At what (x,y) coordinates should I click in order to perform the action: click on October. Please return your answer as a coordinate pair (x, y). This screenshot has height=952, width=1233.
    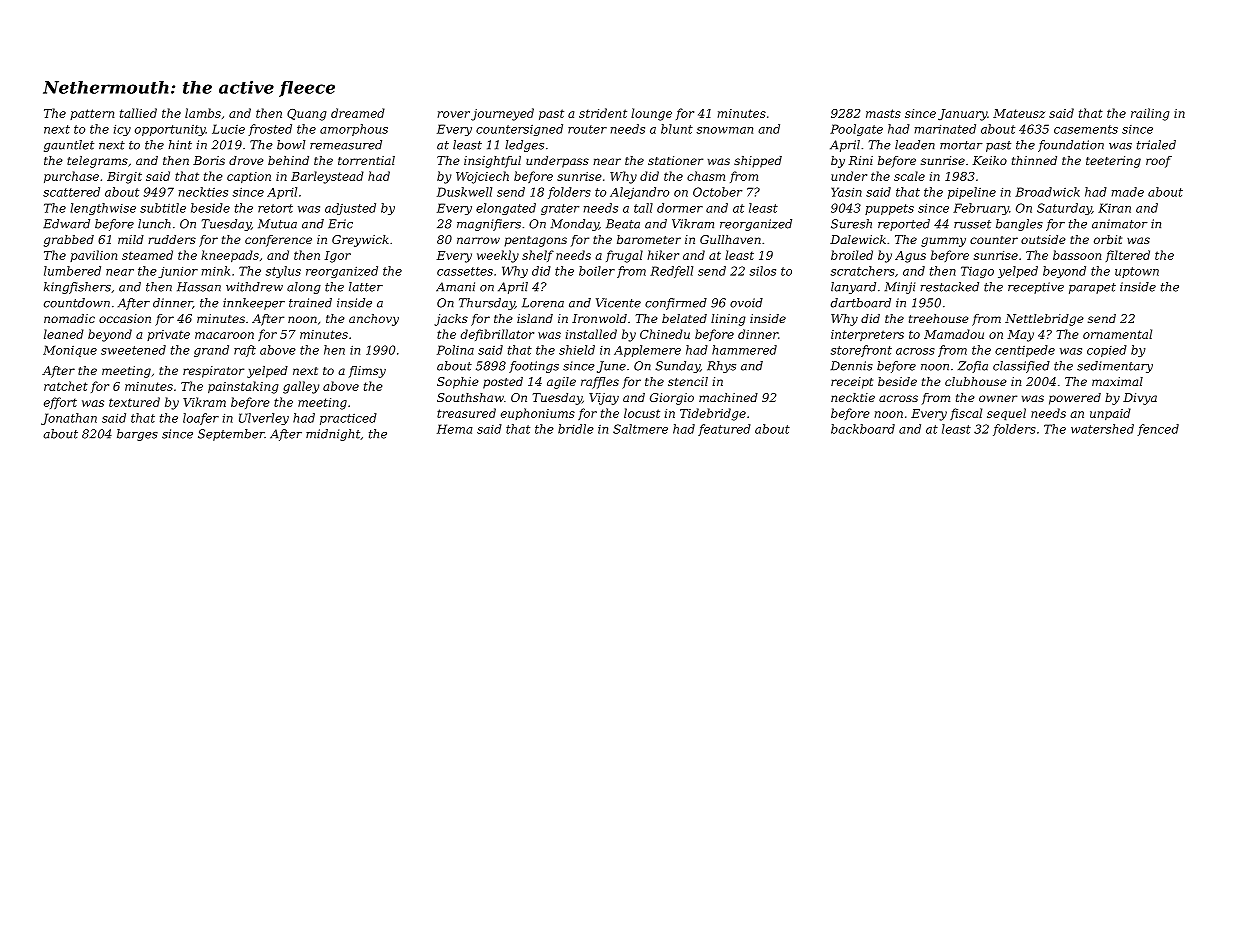
    Looking at the image, I should click on (717, 192).
